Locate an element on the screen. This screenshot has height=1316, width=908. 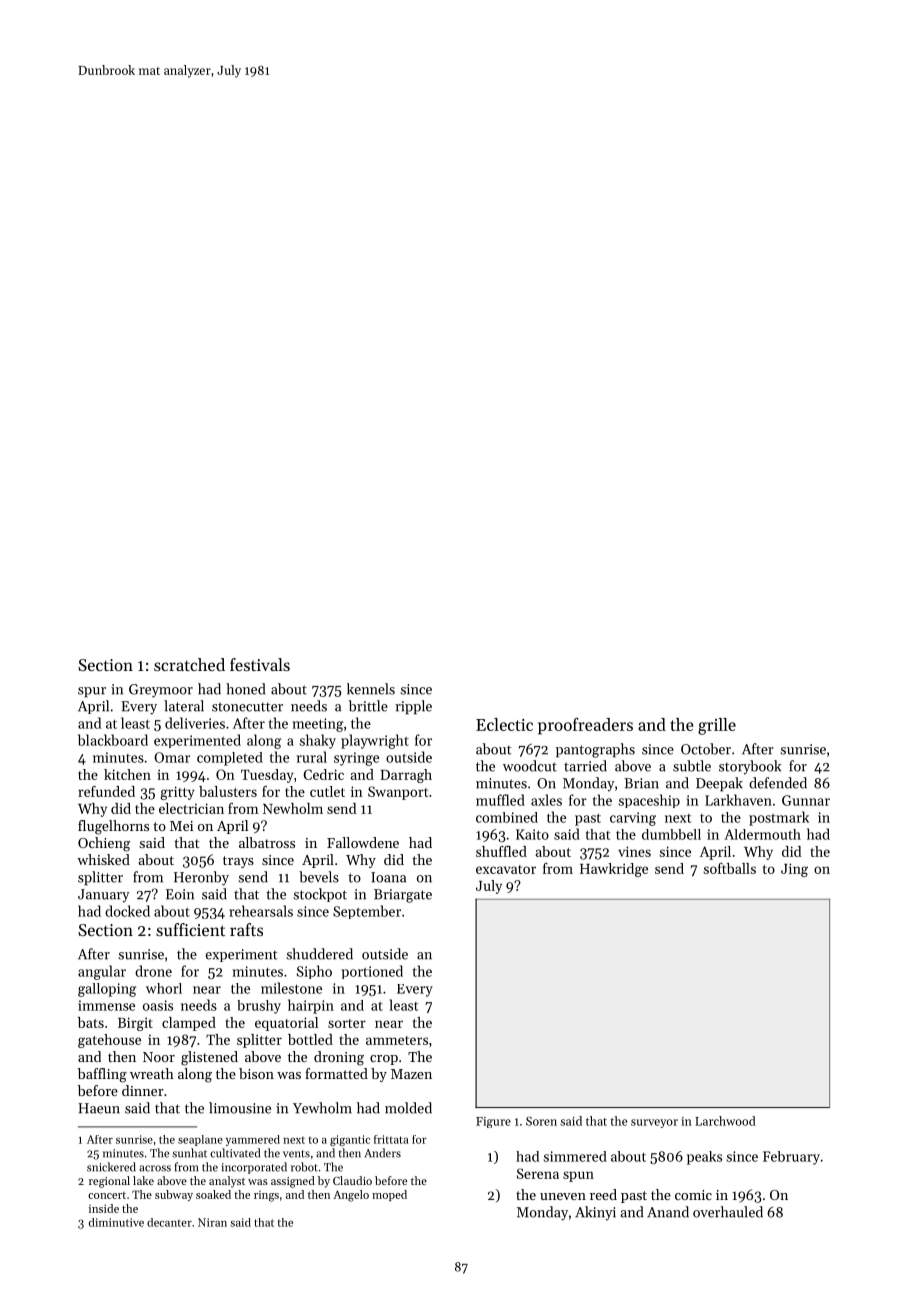
Eoin is located at coordinates (180, 894).
